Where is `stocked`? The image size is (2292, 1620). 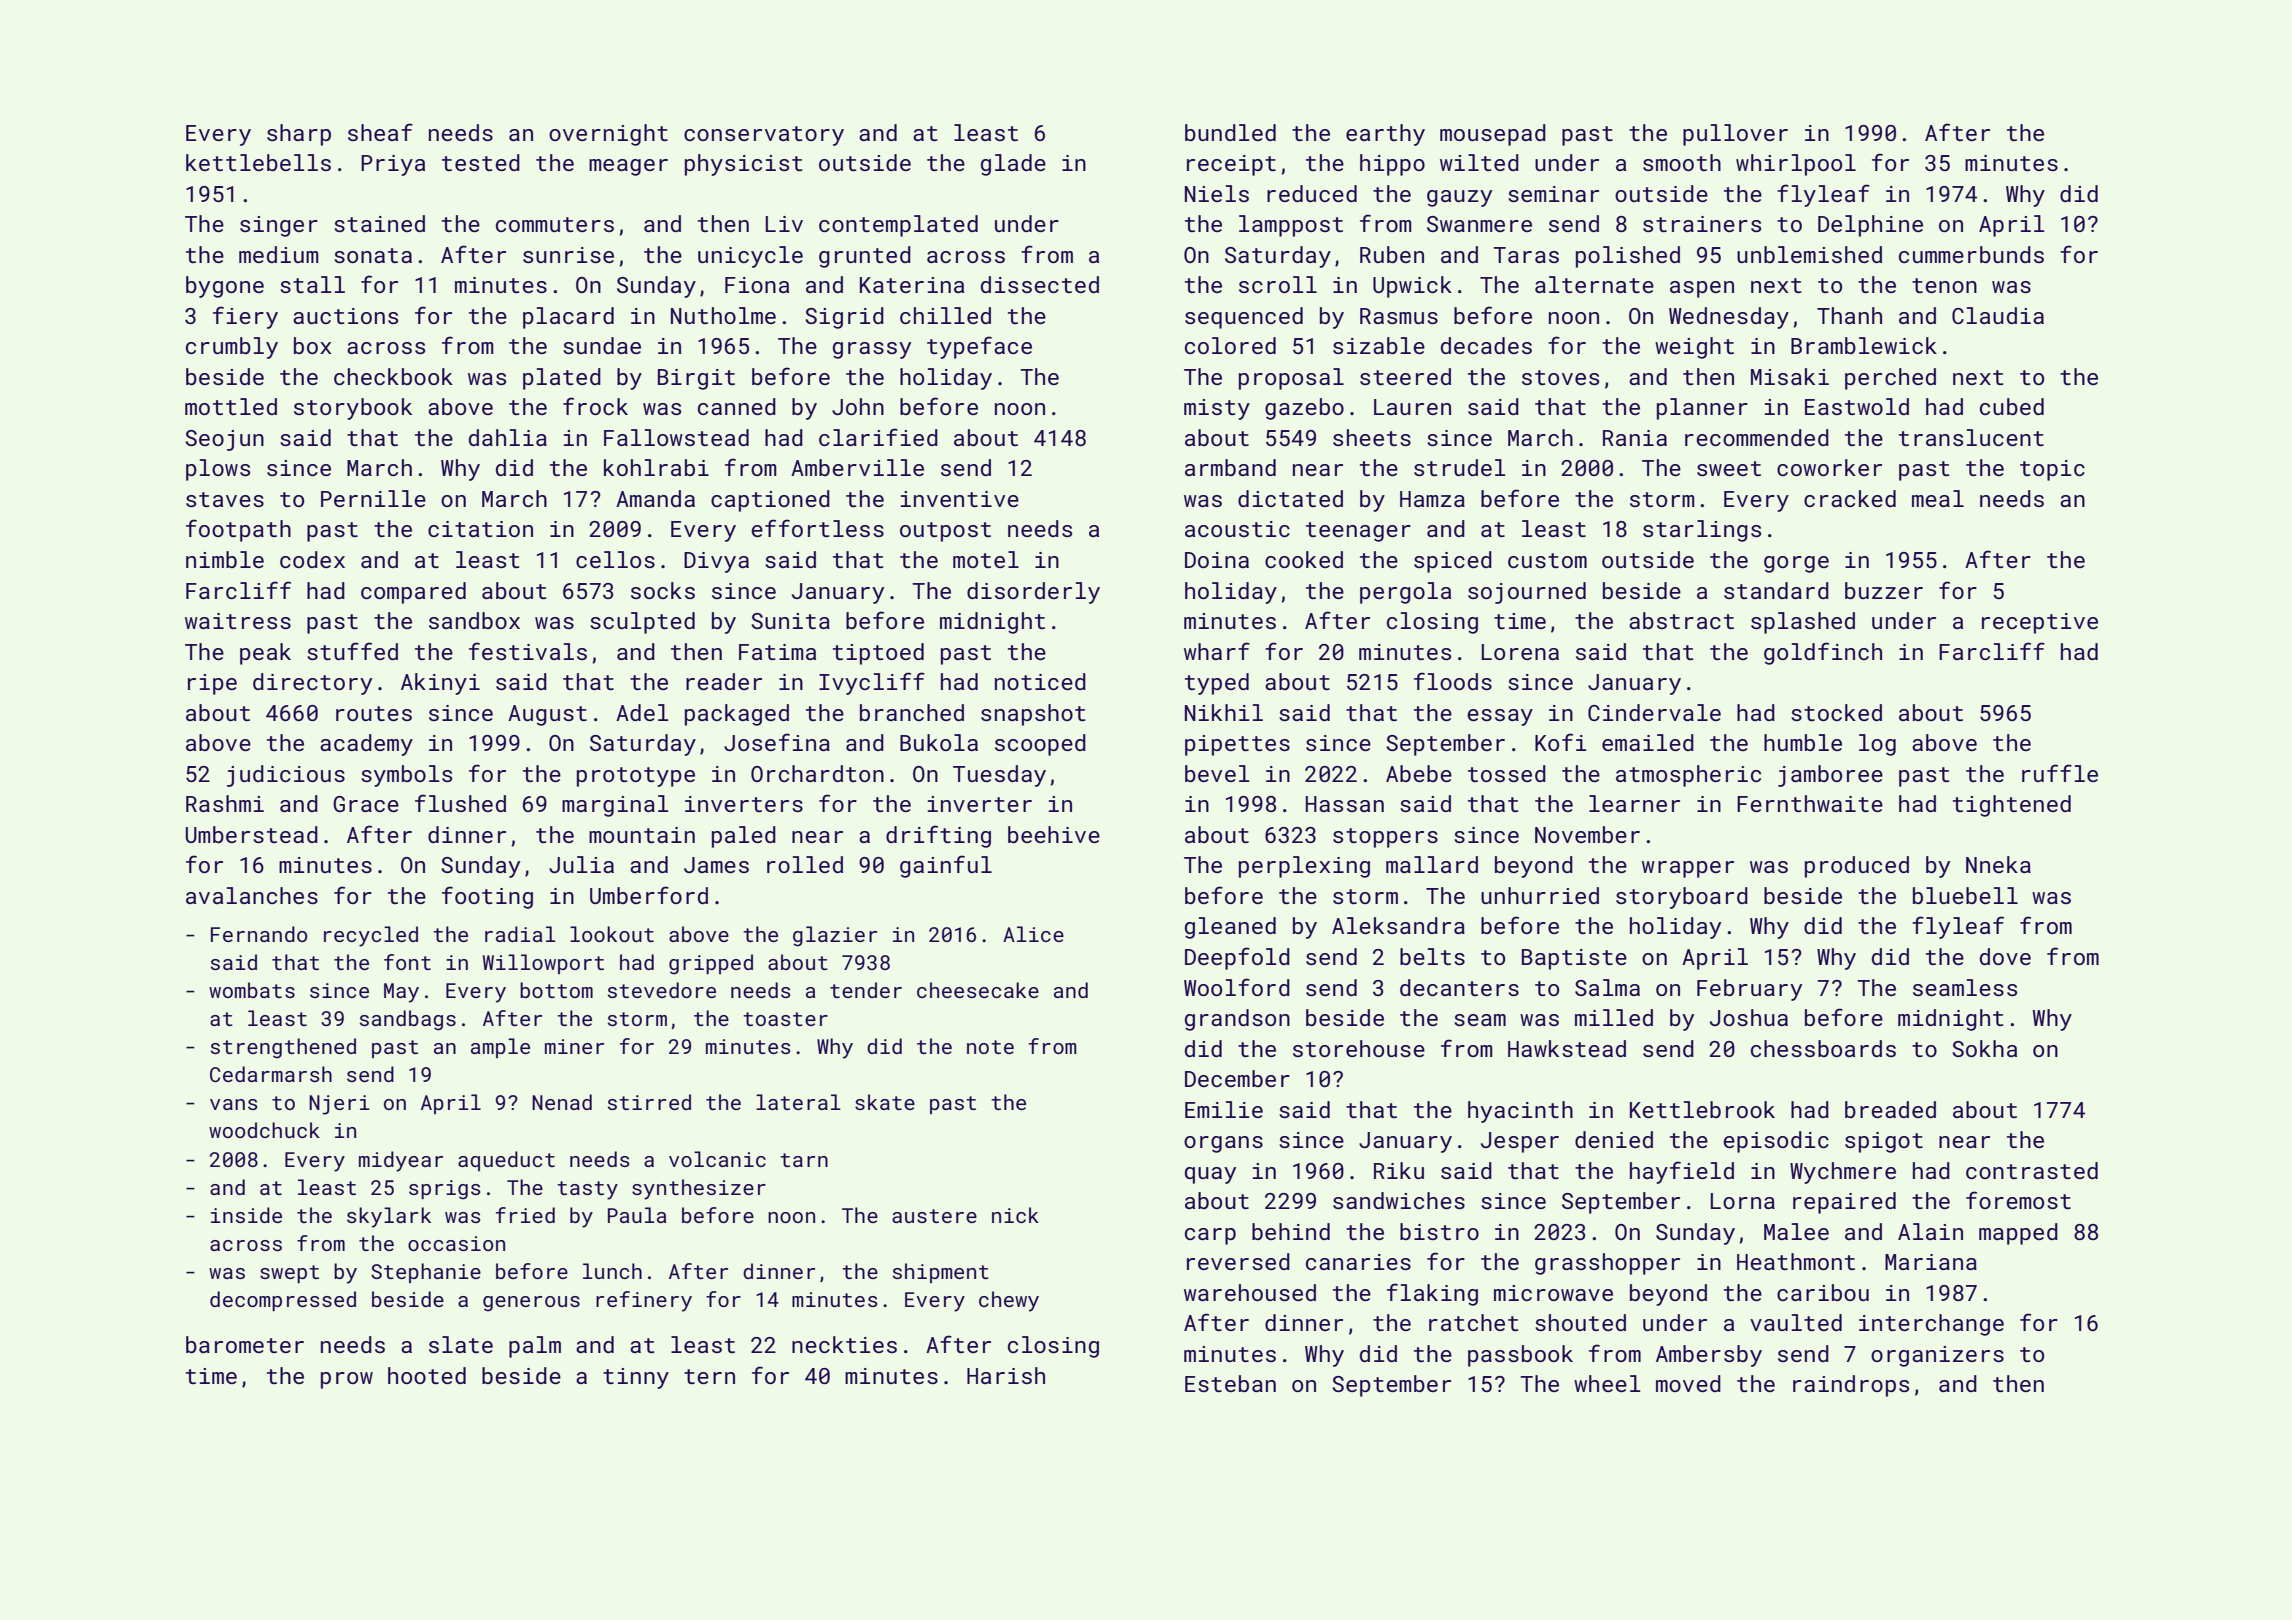 stocked is located at coordinates (1836, 712).
